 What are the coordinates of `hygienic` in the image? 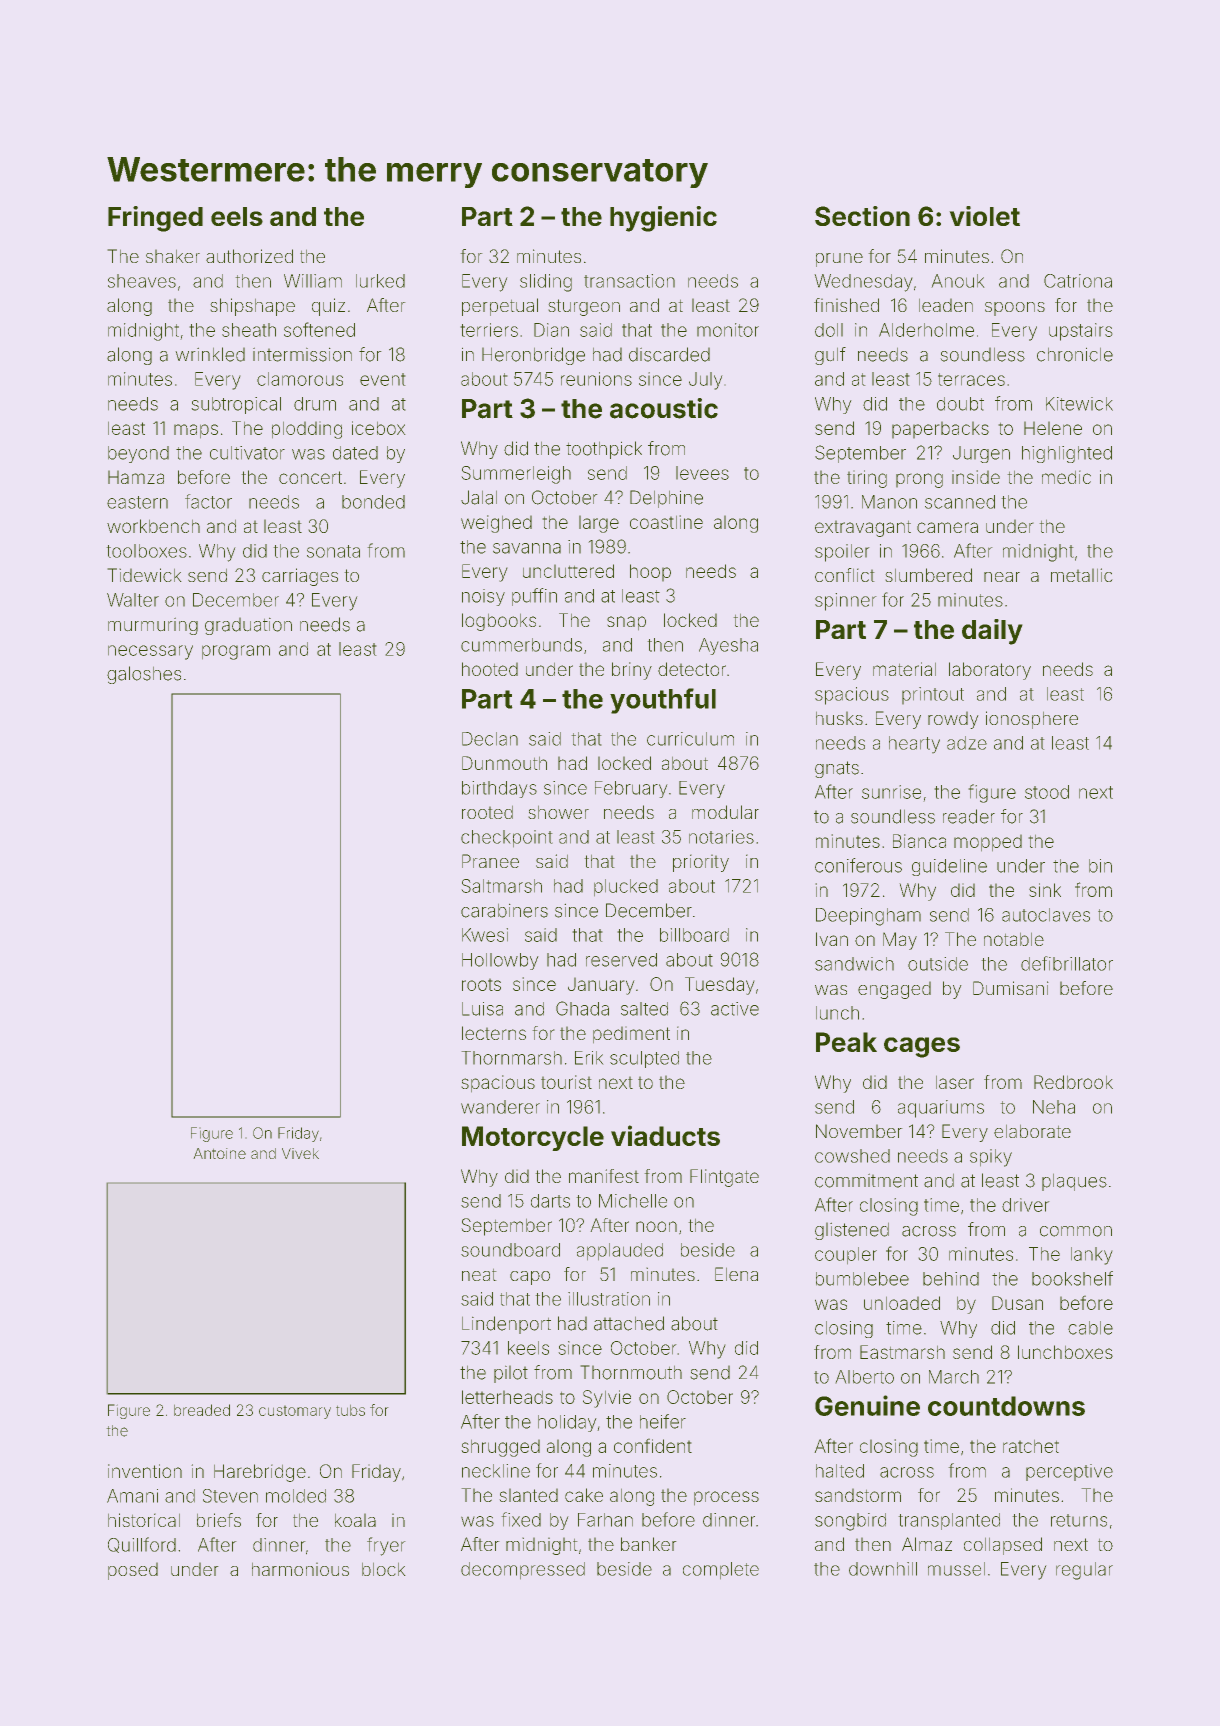 It's located at (663, 219).
